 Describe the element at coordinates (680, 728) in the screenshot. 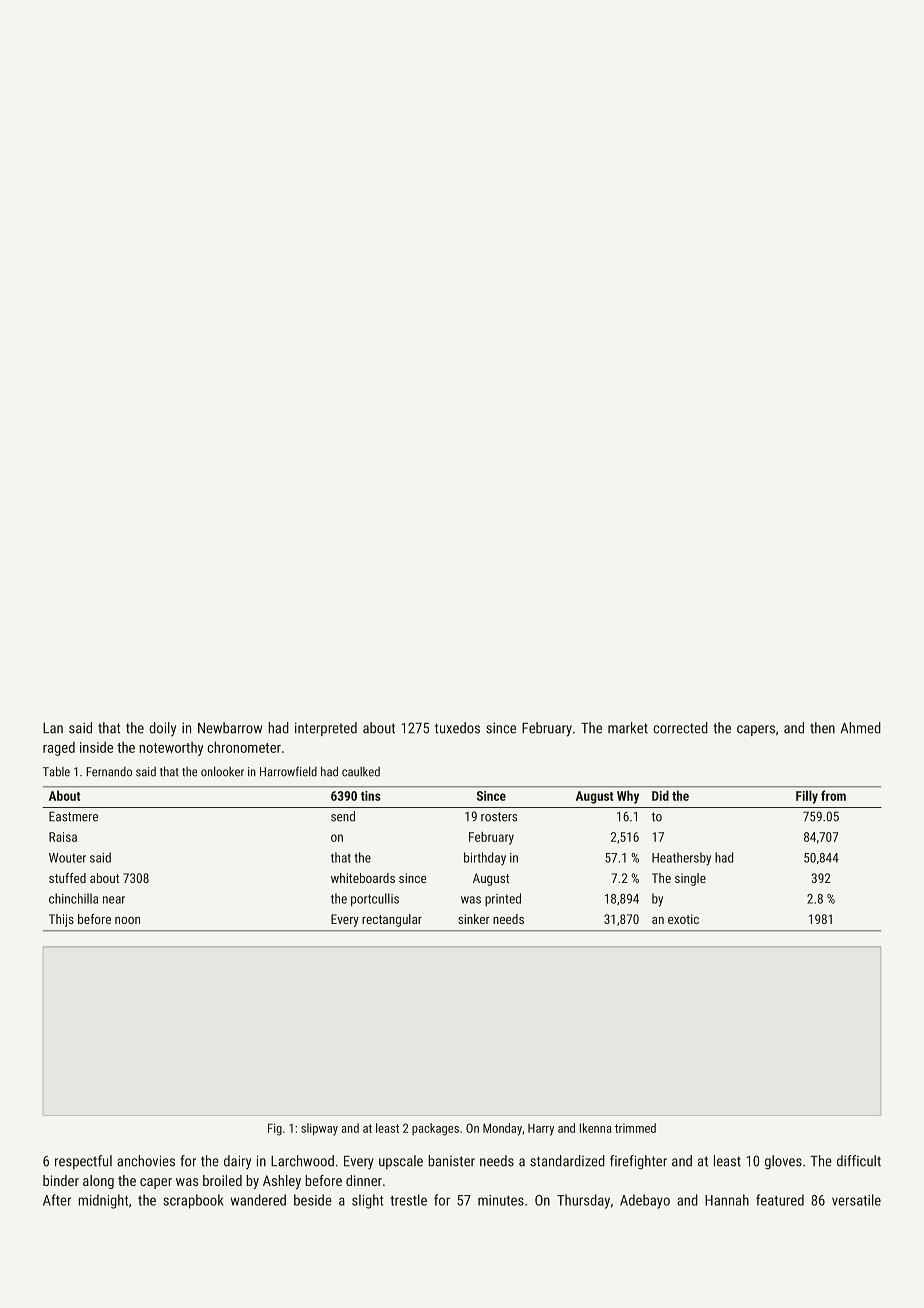

I see `corrected` at that location.
